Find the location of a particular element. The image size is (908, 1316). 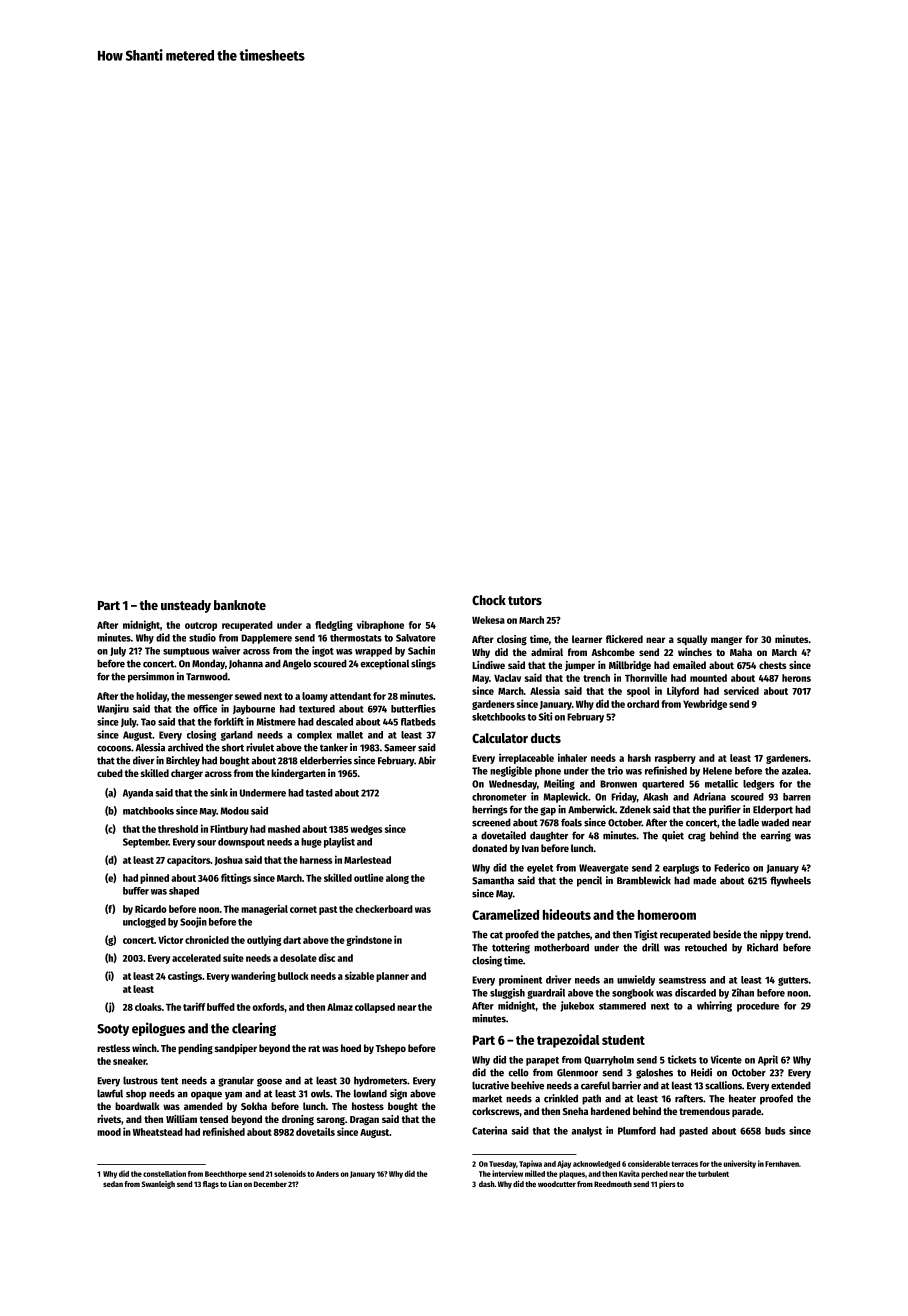

corkscrews is located at coordinates (496, 1111).
